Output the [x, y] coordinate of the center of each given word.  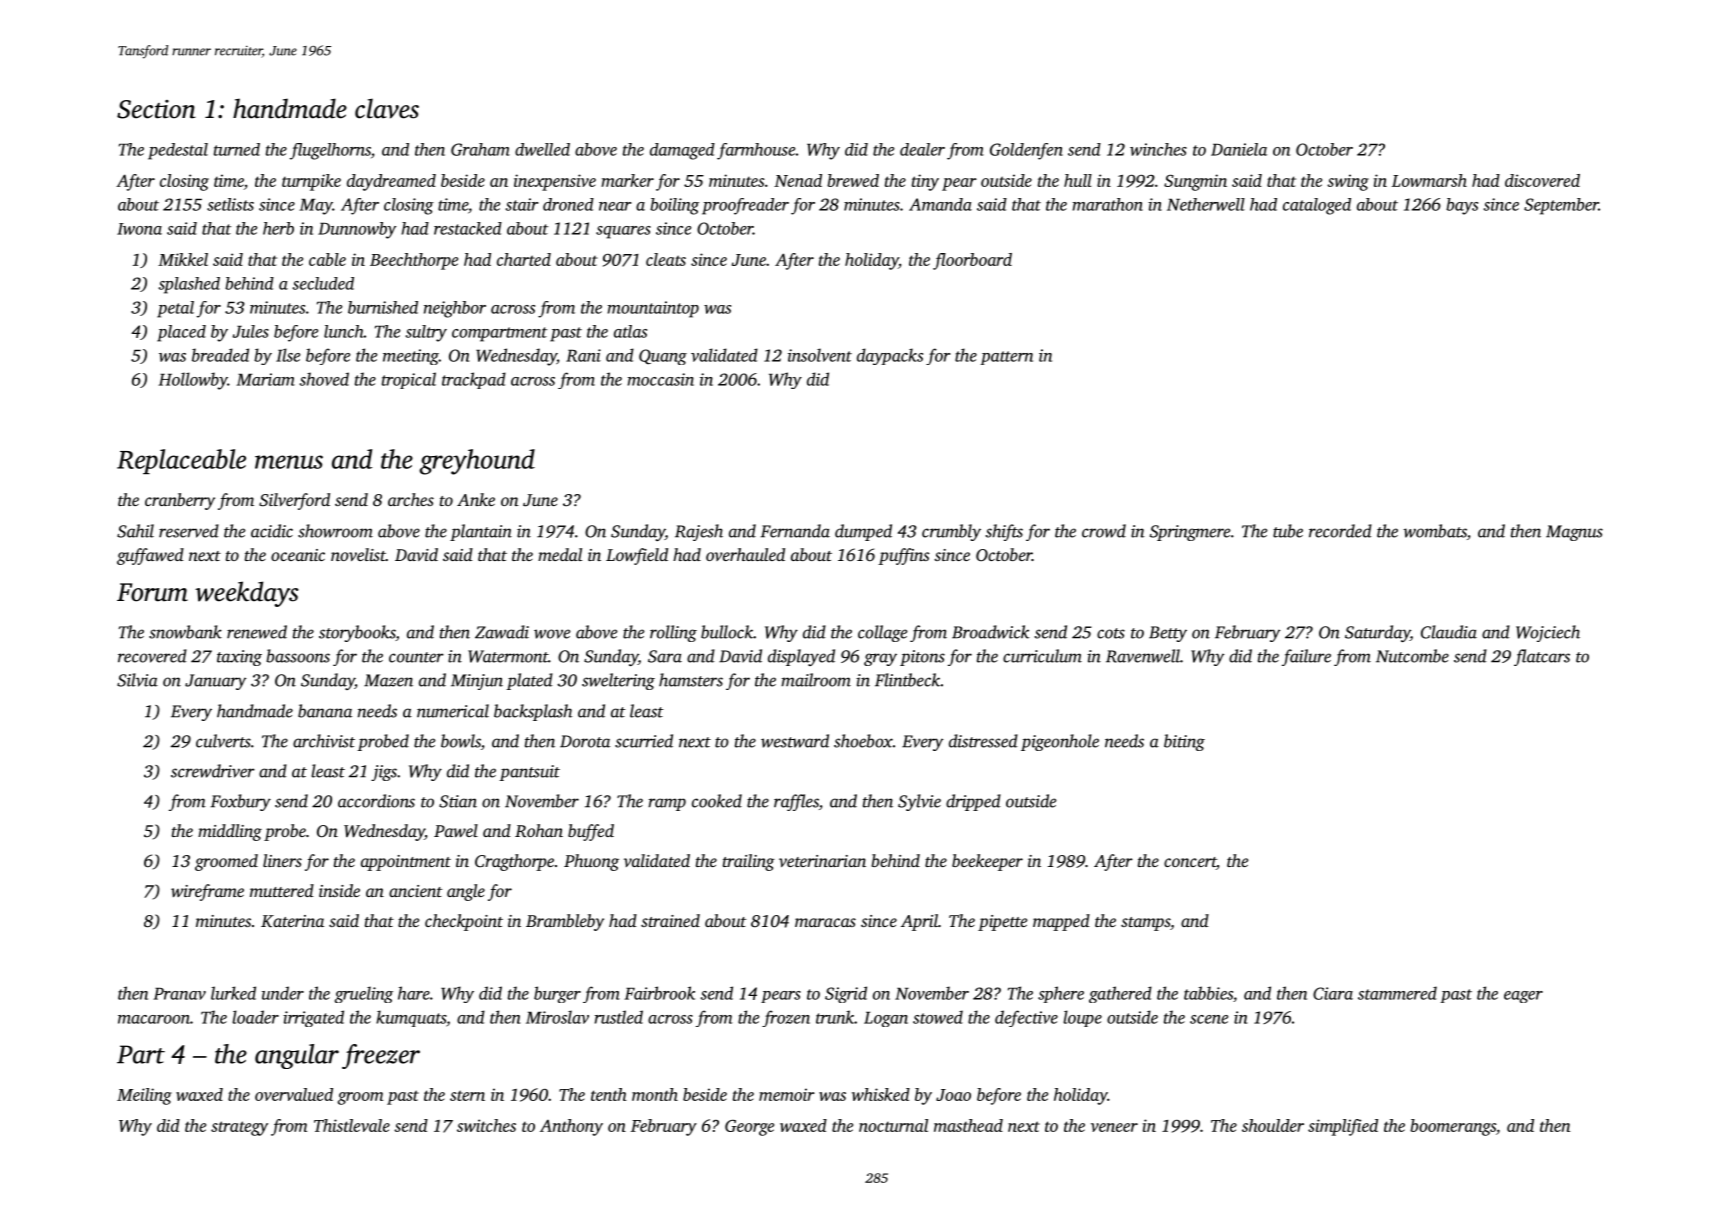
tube [1288, 531]
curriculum [1042, 656]
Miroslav [557, 1017]
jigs [384, 773]
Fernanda [795, 531]
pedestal [178, 151]
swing [1348, 182]
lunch [344, 331]
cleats [666, 259]
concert [1190, 863]
